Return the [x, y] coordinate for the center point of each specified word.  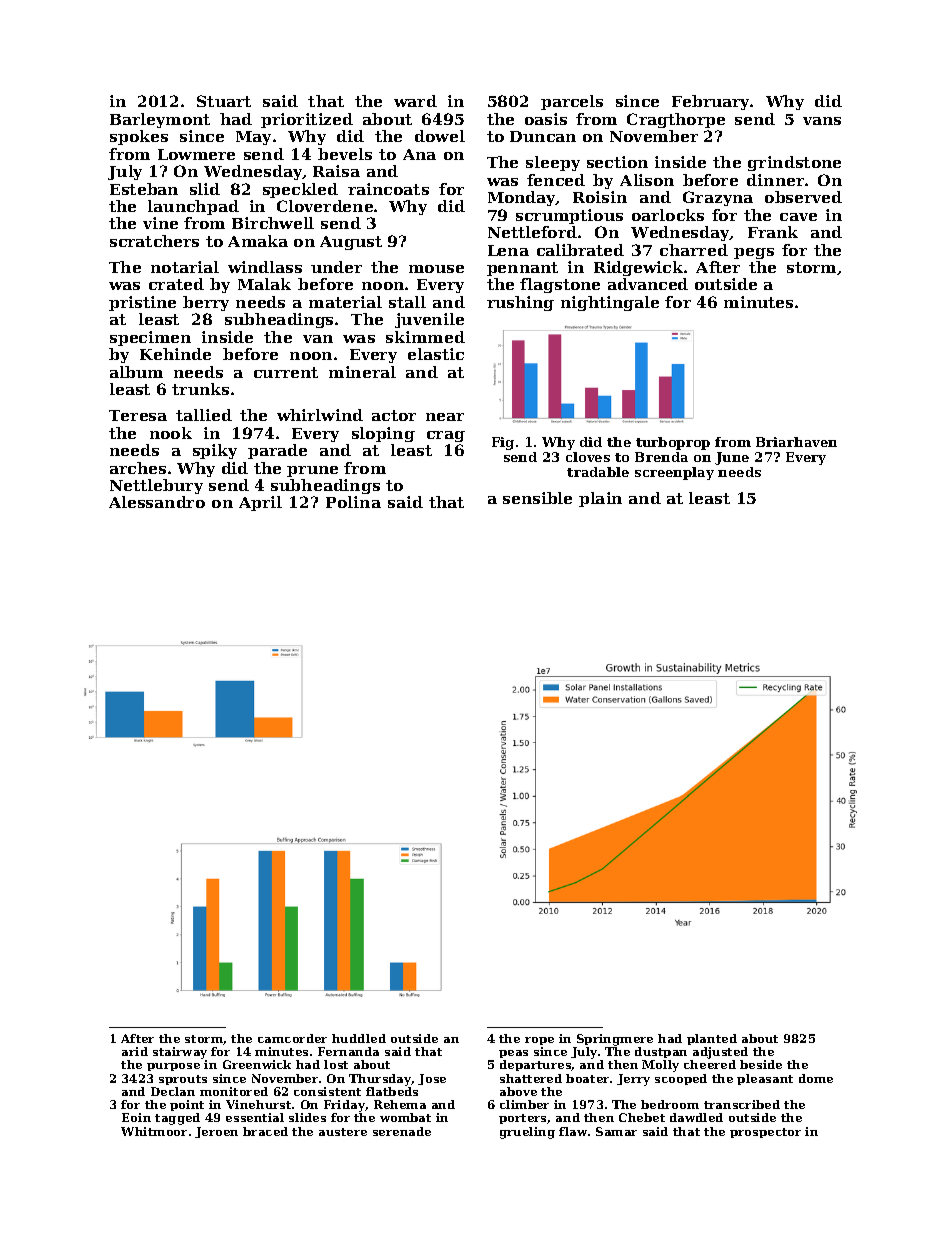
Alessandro [157, 502]
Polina [353, 502]
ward [415, 101]
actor [394, 415]
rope [539, 1041]
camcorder [292, 1038]
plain [600, 499]
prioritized [307, 120]
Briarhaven [796, 442]
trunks [200, 389]
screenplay [674, 473]
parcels [572, 102]
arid [135, 1051]
